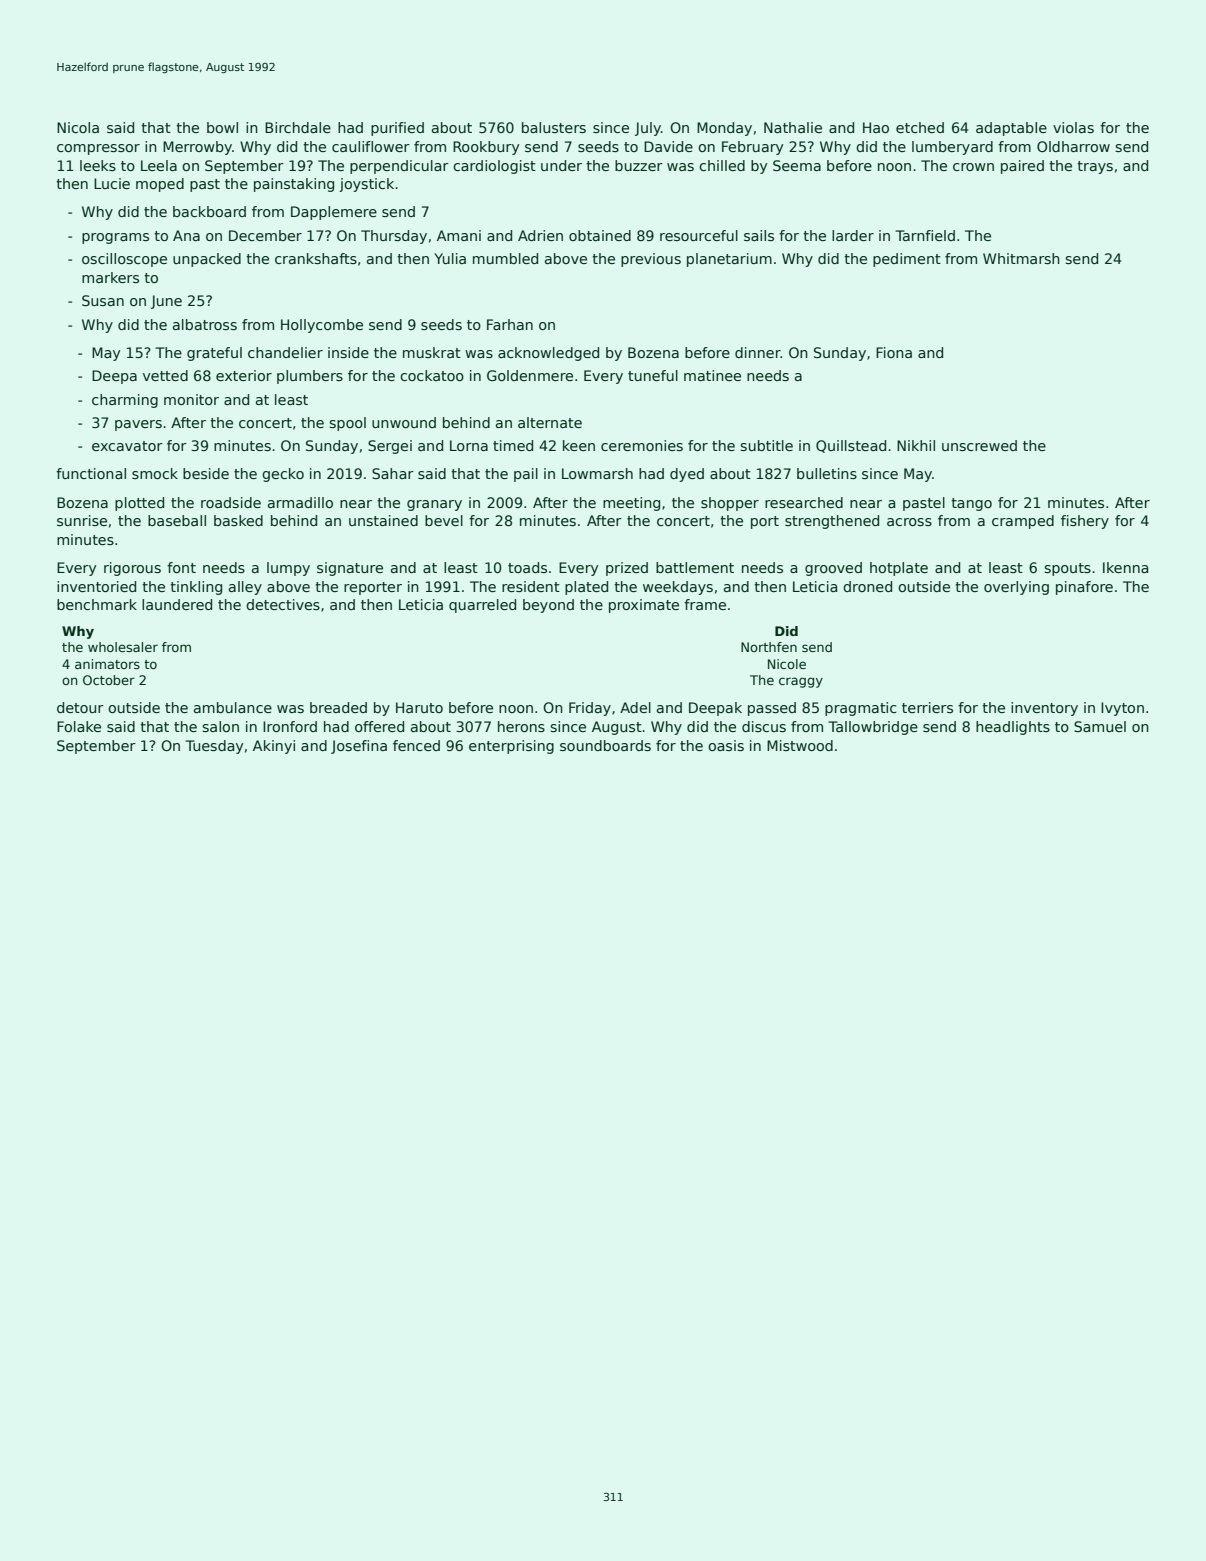 The height and width of the screenshot is (1561, 1206). Describe the element at coordinates (979, 445) in the screenshot. I see `unscrewed` at that location.
